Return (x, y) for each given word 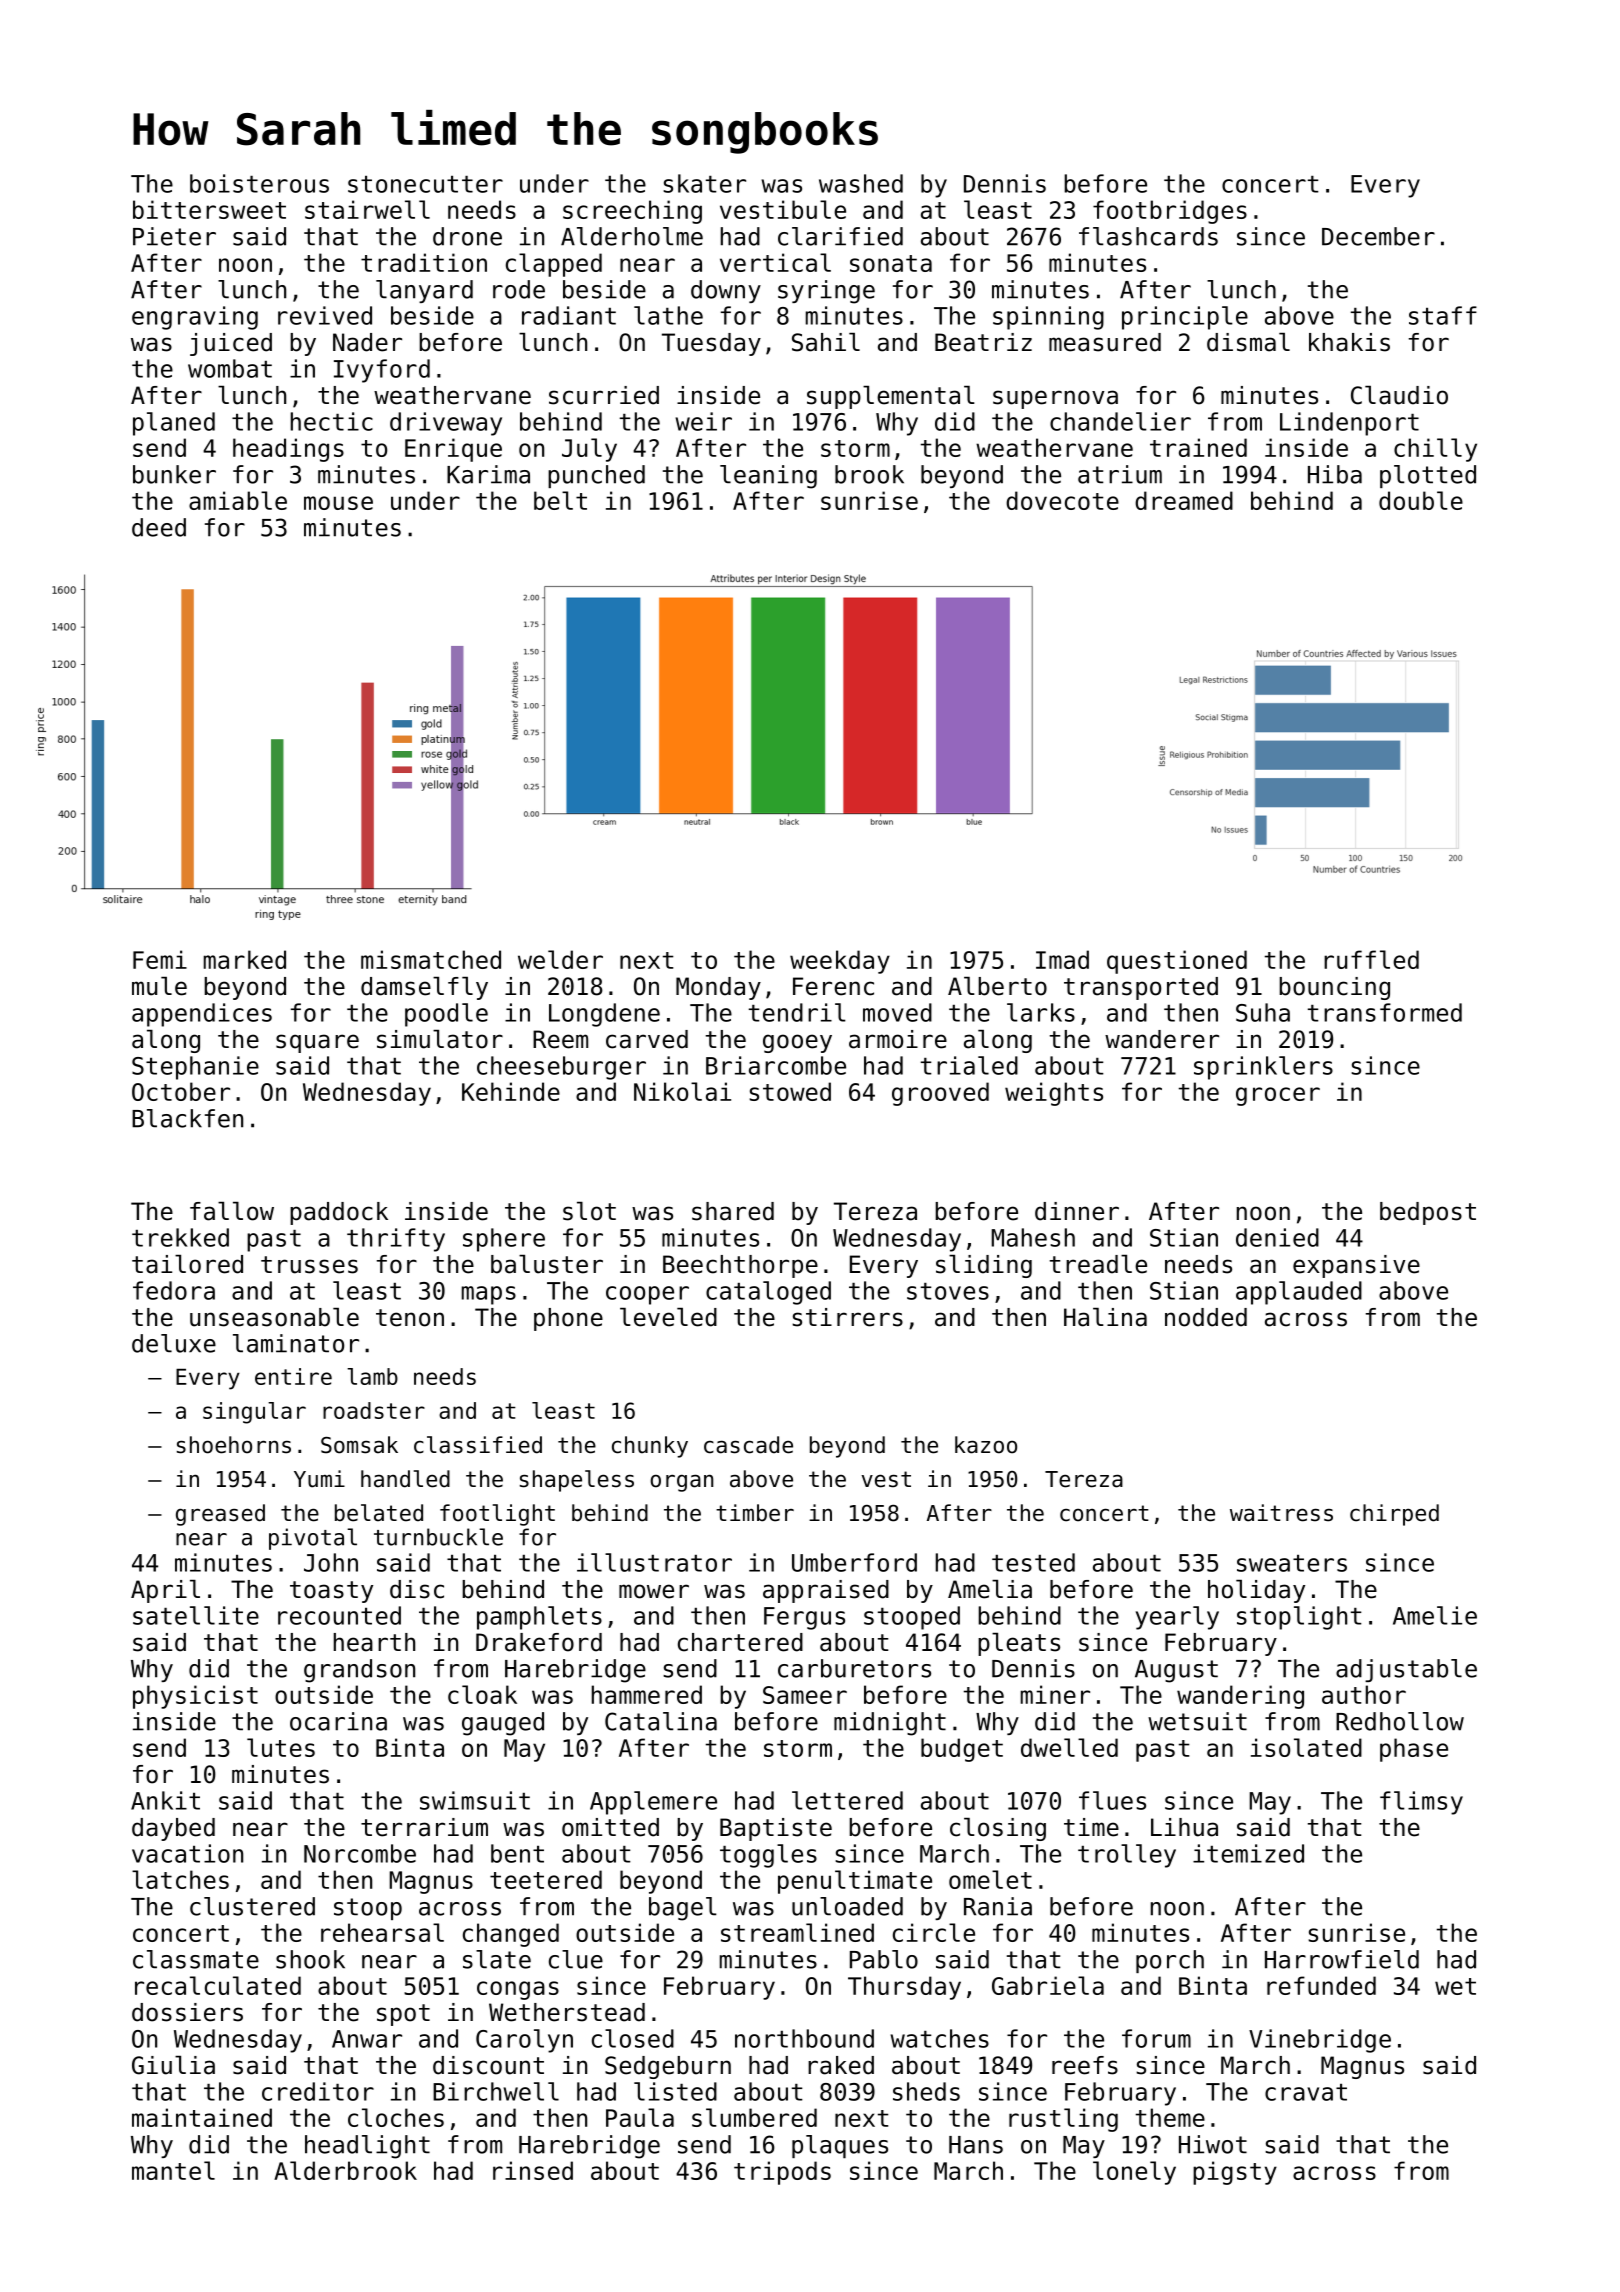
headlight (367, 2147)
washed (861, 183)
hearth (374, 1642)
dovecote (1062, 500)
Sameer (805, 1695)
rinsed (533, 2170)
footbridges (1170, 212)
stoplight (1299, 1618)
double (1421, 500)
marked (245, 959)
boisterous (259, 183)
